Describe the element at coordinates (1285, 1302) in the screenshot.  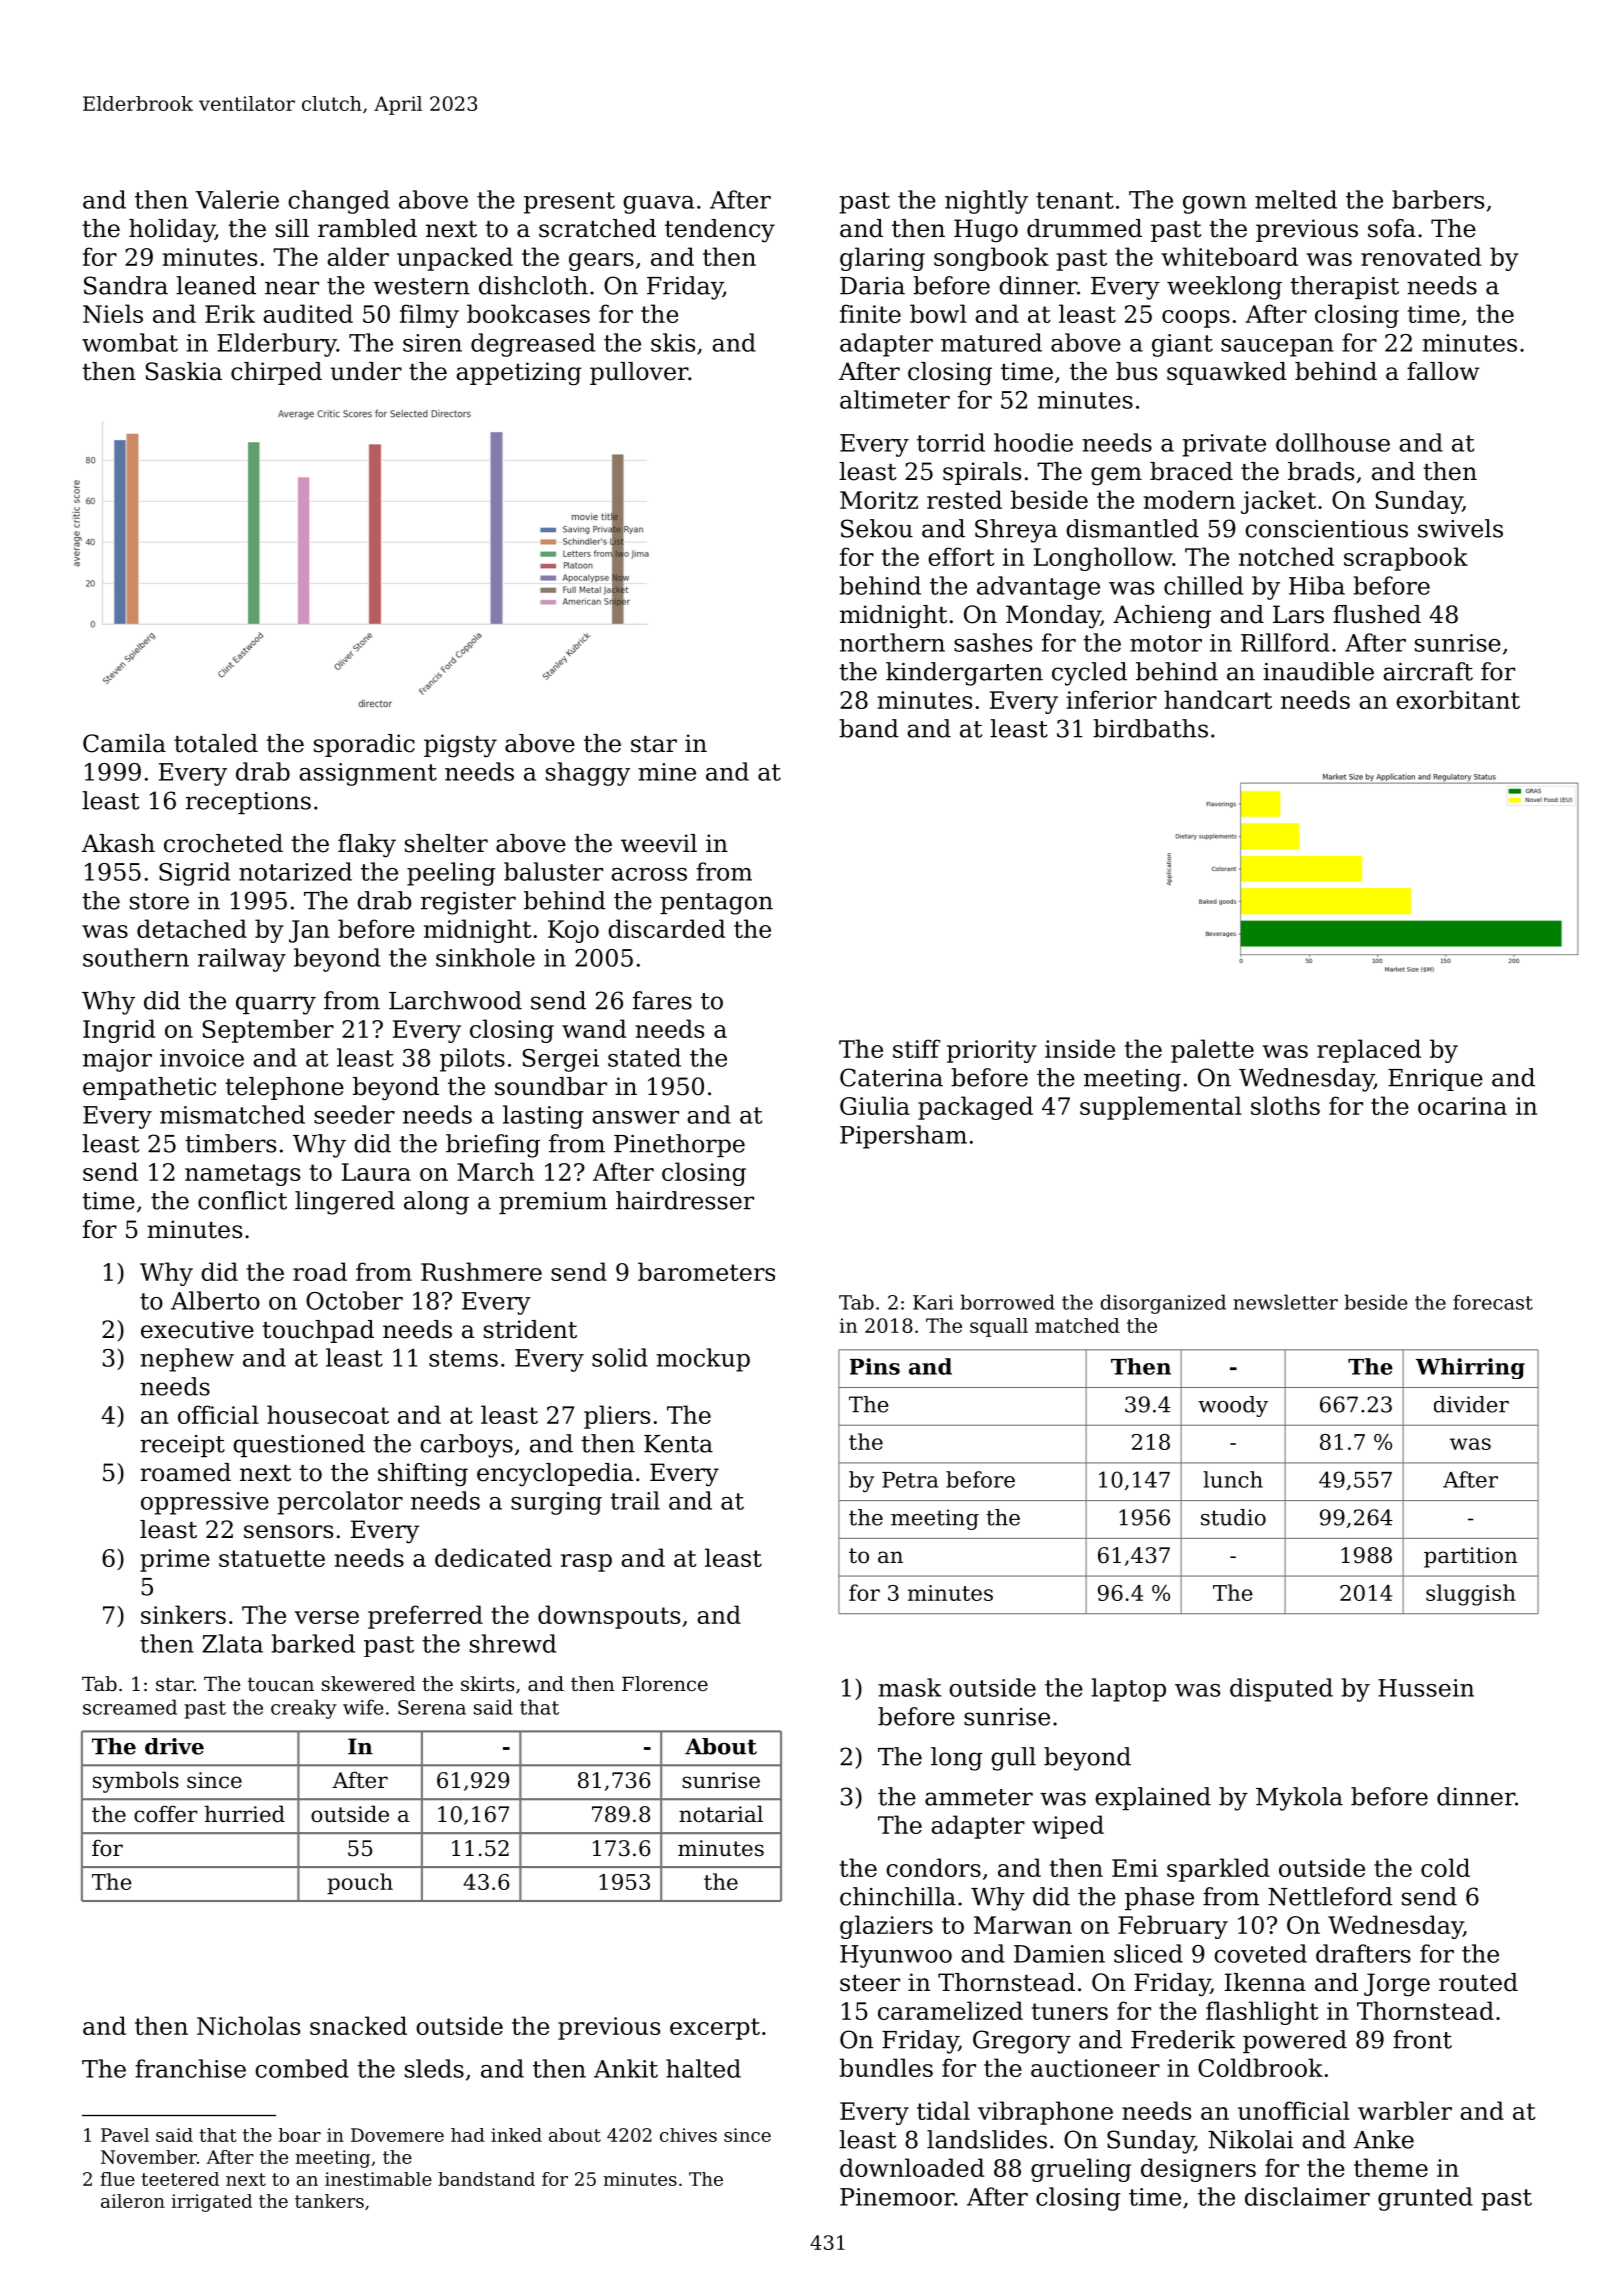
I see `newsletter` at that location.
